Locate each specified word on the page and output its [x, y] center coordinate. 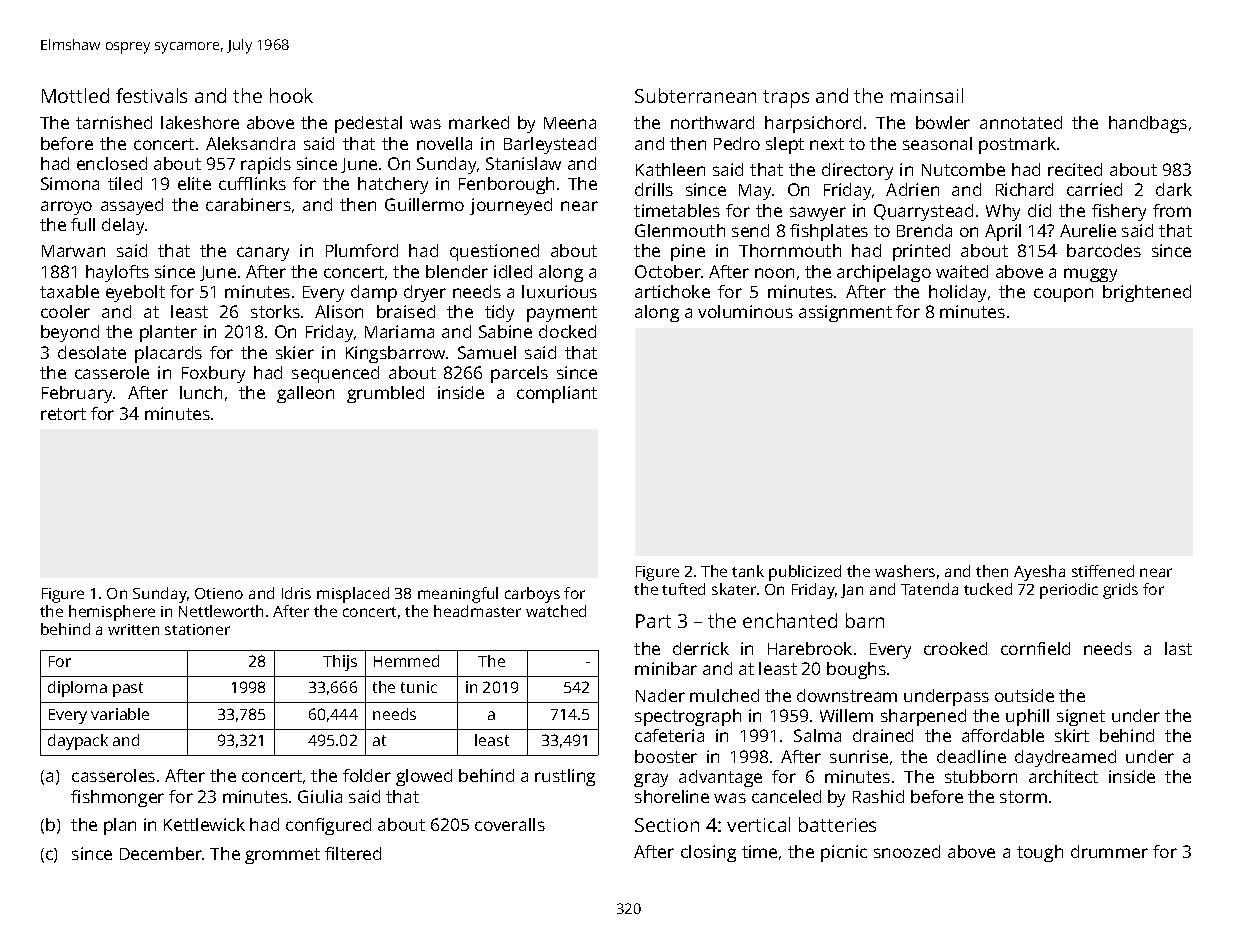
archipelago [884, 273]
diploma [77, 689]
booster [666, 756]
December [161, 853]
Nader [660, 695]
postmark [1017, 145]
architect [1063, 776]
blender [457, 271]
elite [194, 183]
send [750, 230]
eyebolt [135, 293]
